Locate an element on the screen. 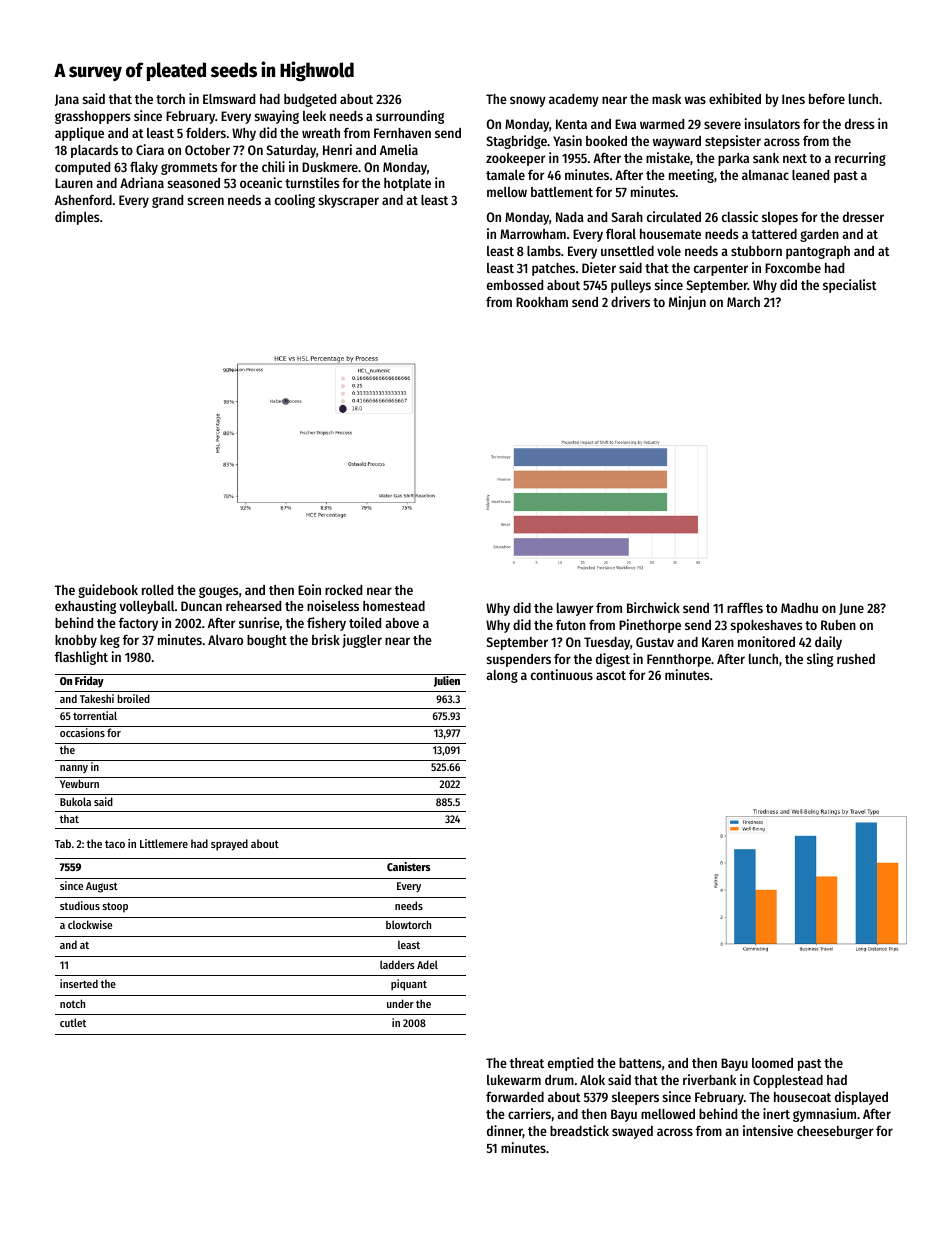  Marrowham is located at coordinates (533, 234).
